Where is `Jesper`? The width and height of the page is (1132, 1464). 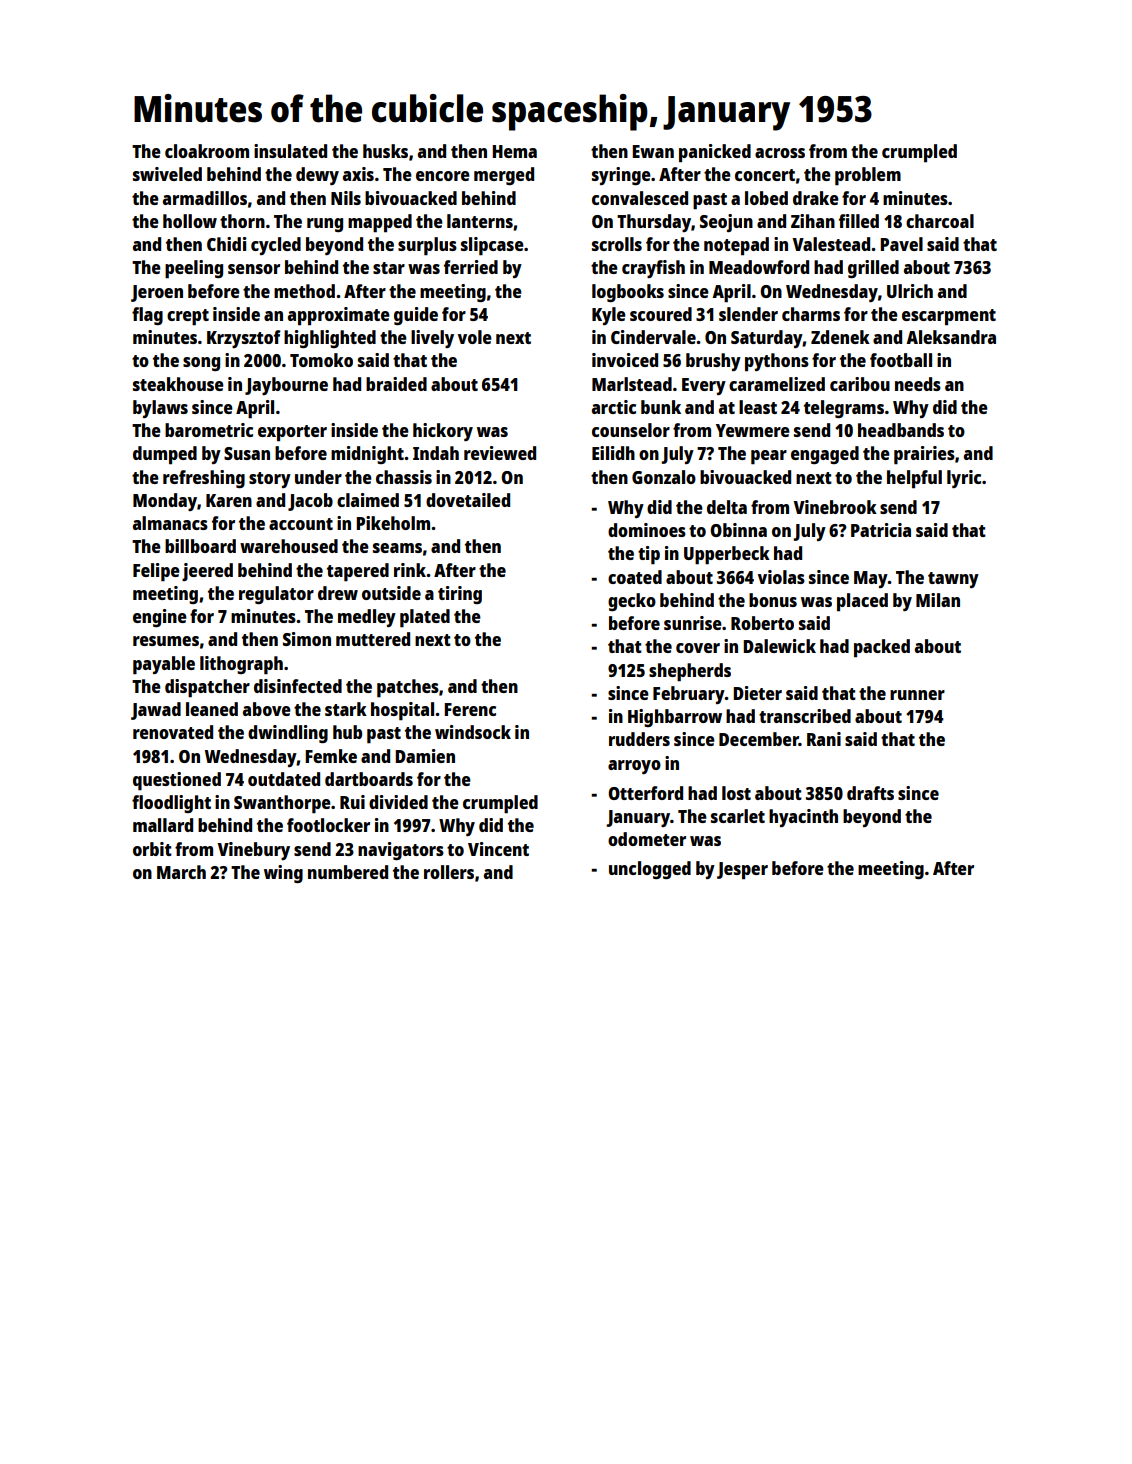 Jesper is located at coordinates (742, 871).
